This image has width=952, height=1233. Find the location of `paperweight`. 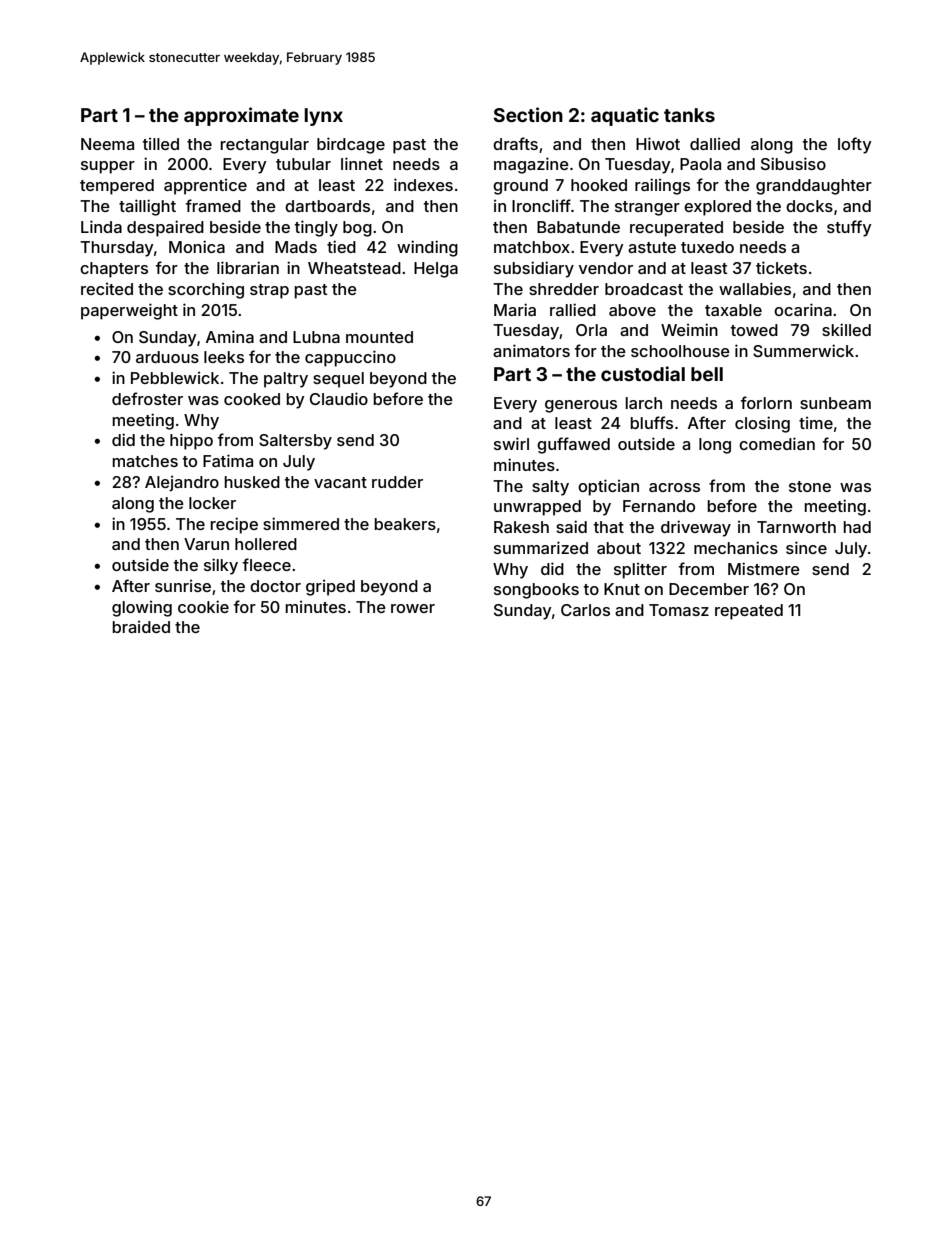

paperweight is located at coordinates (129, 311).
